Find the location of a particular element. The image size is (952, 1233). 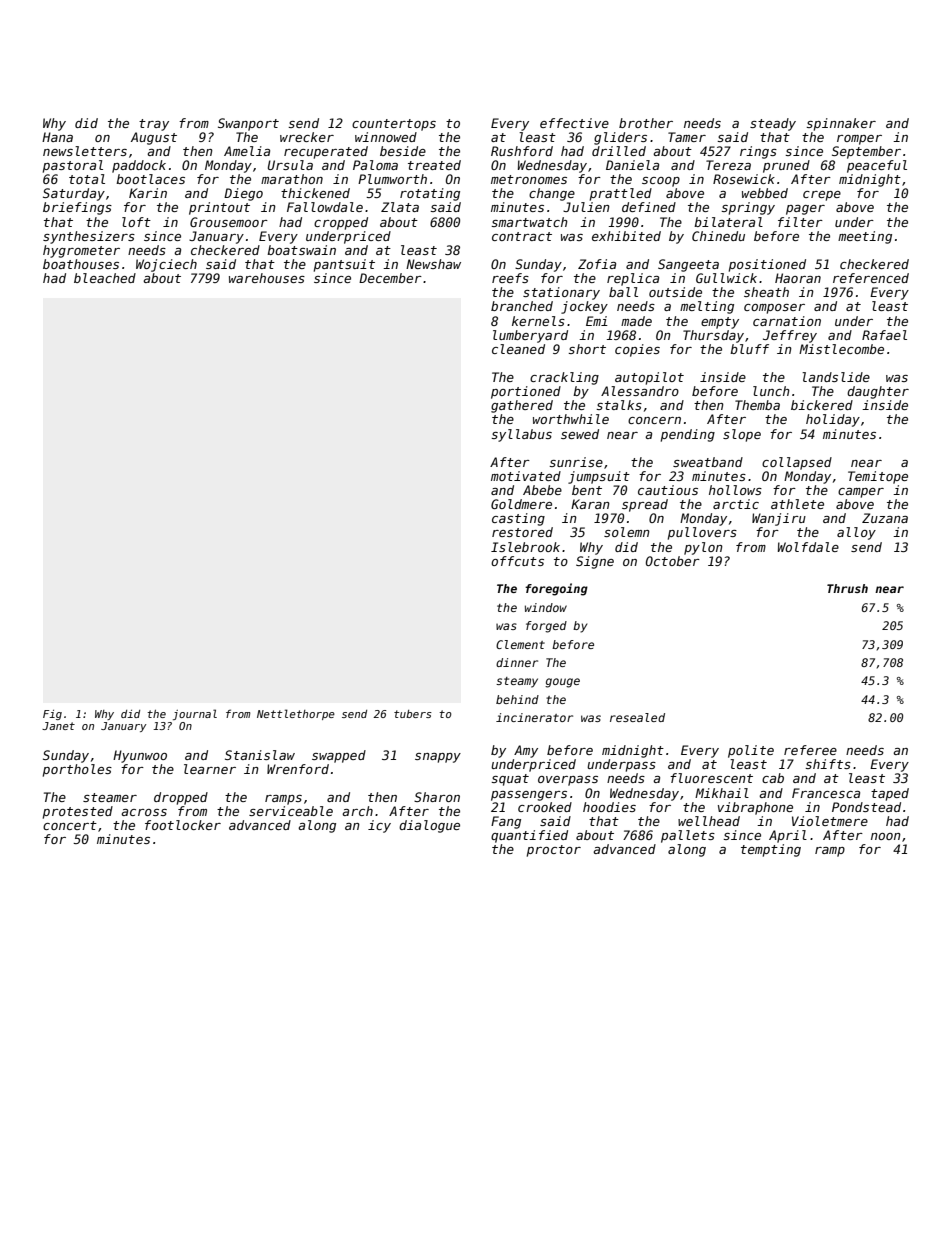

portioned is located at coordinates (526, 392).
